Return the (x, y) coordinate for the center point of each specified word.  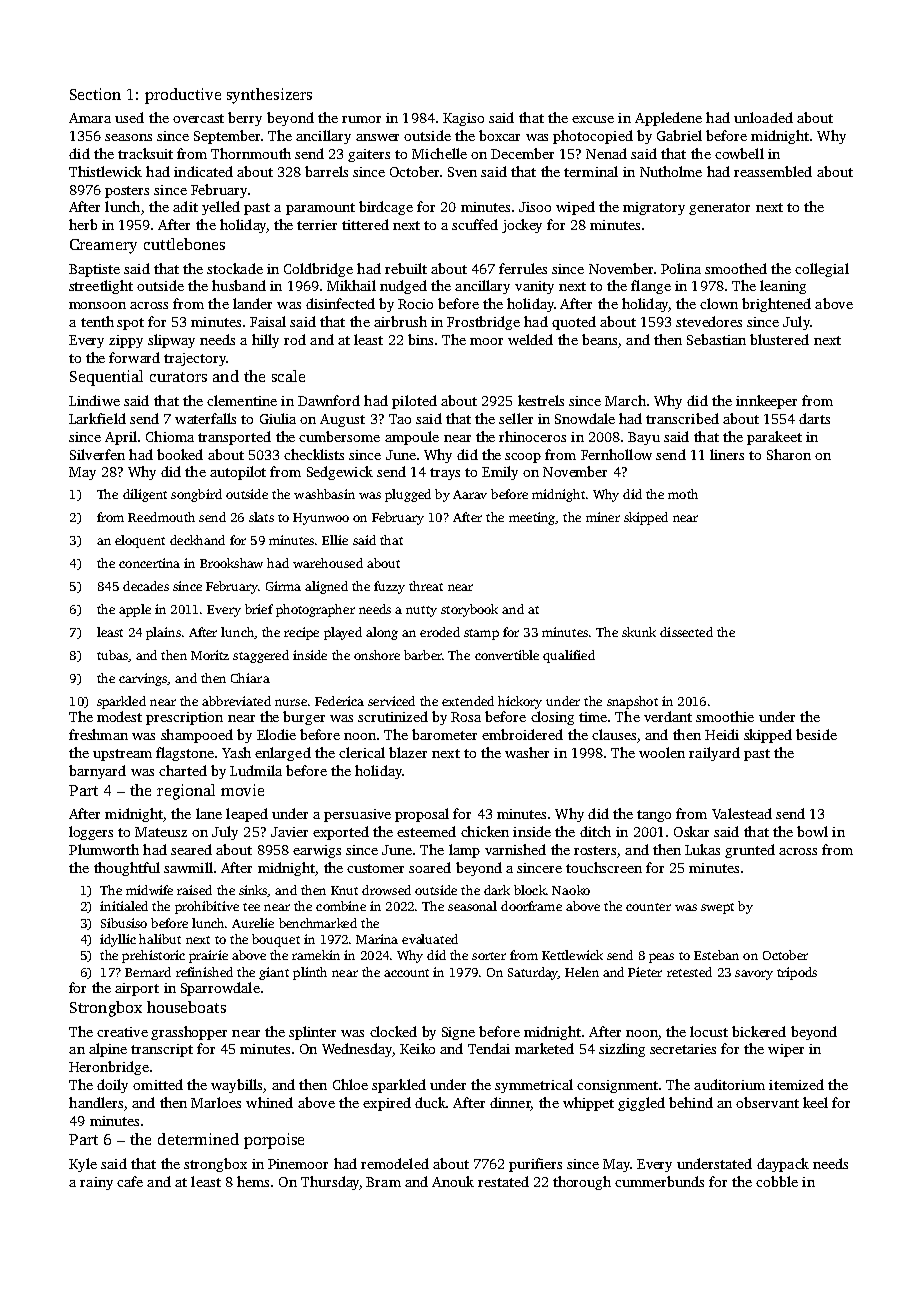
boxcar (499, 135)
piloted (414, 402)
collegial (822, 270)
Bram (383, 1182)
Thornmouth (251, 153)
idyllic (118, 940)
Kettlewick (572, 955)
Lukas (702, 849)
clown (719, 303)
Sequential (106, 378)
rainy (96, 1183)
